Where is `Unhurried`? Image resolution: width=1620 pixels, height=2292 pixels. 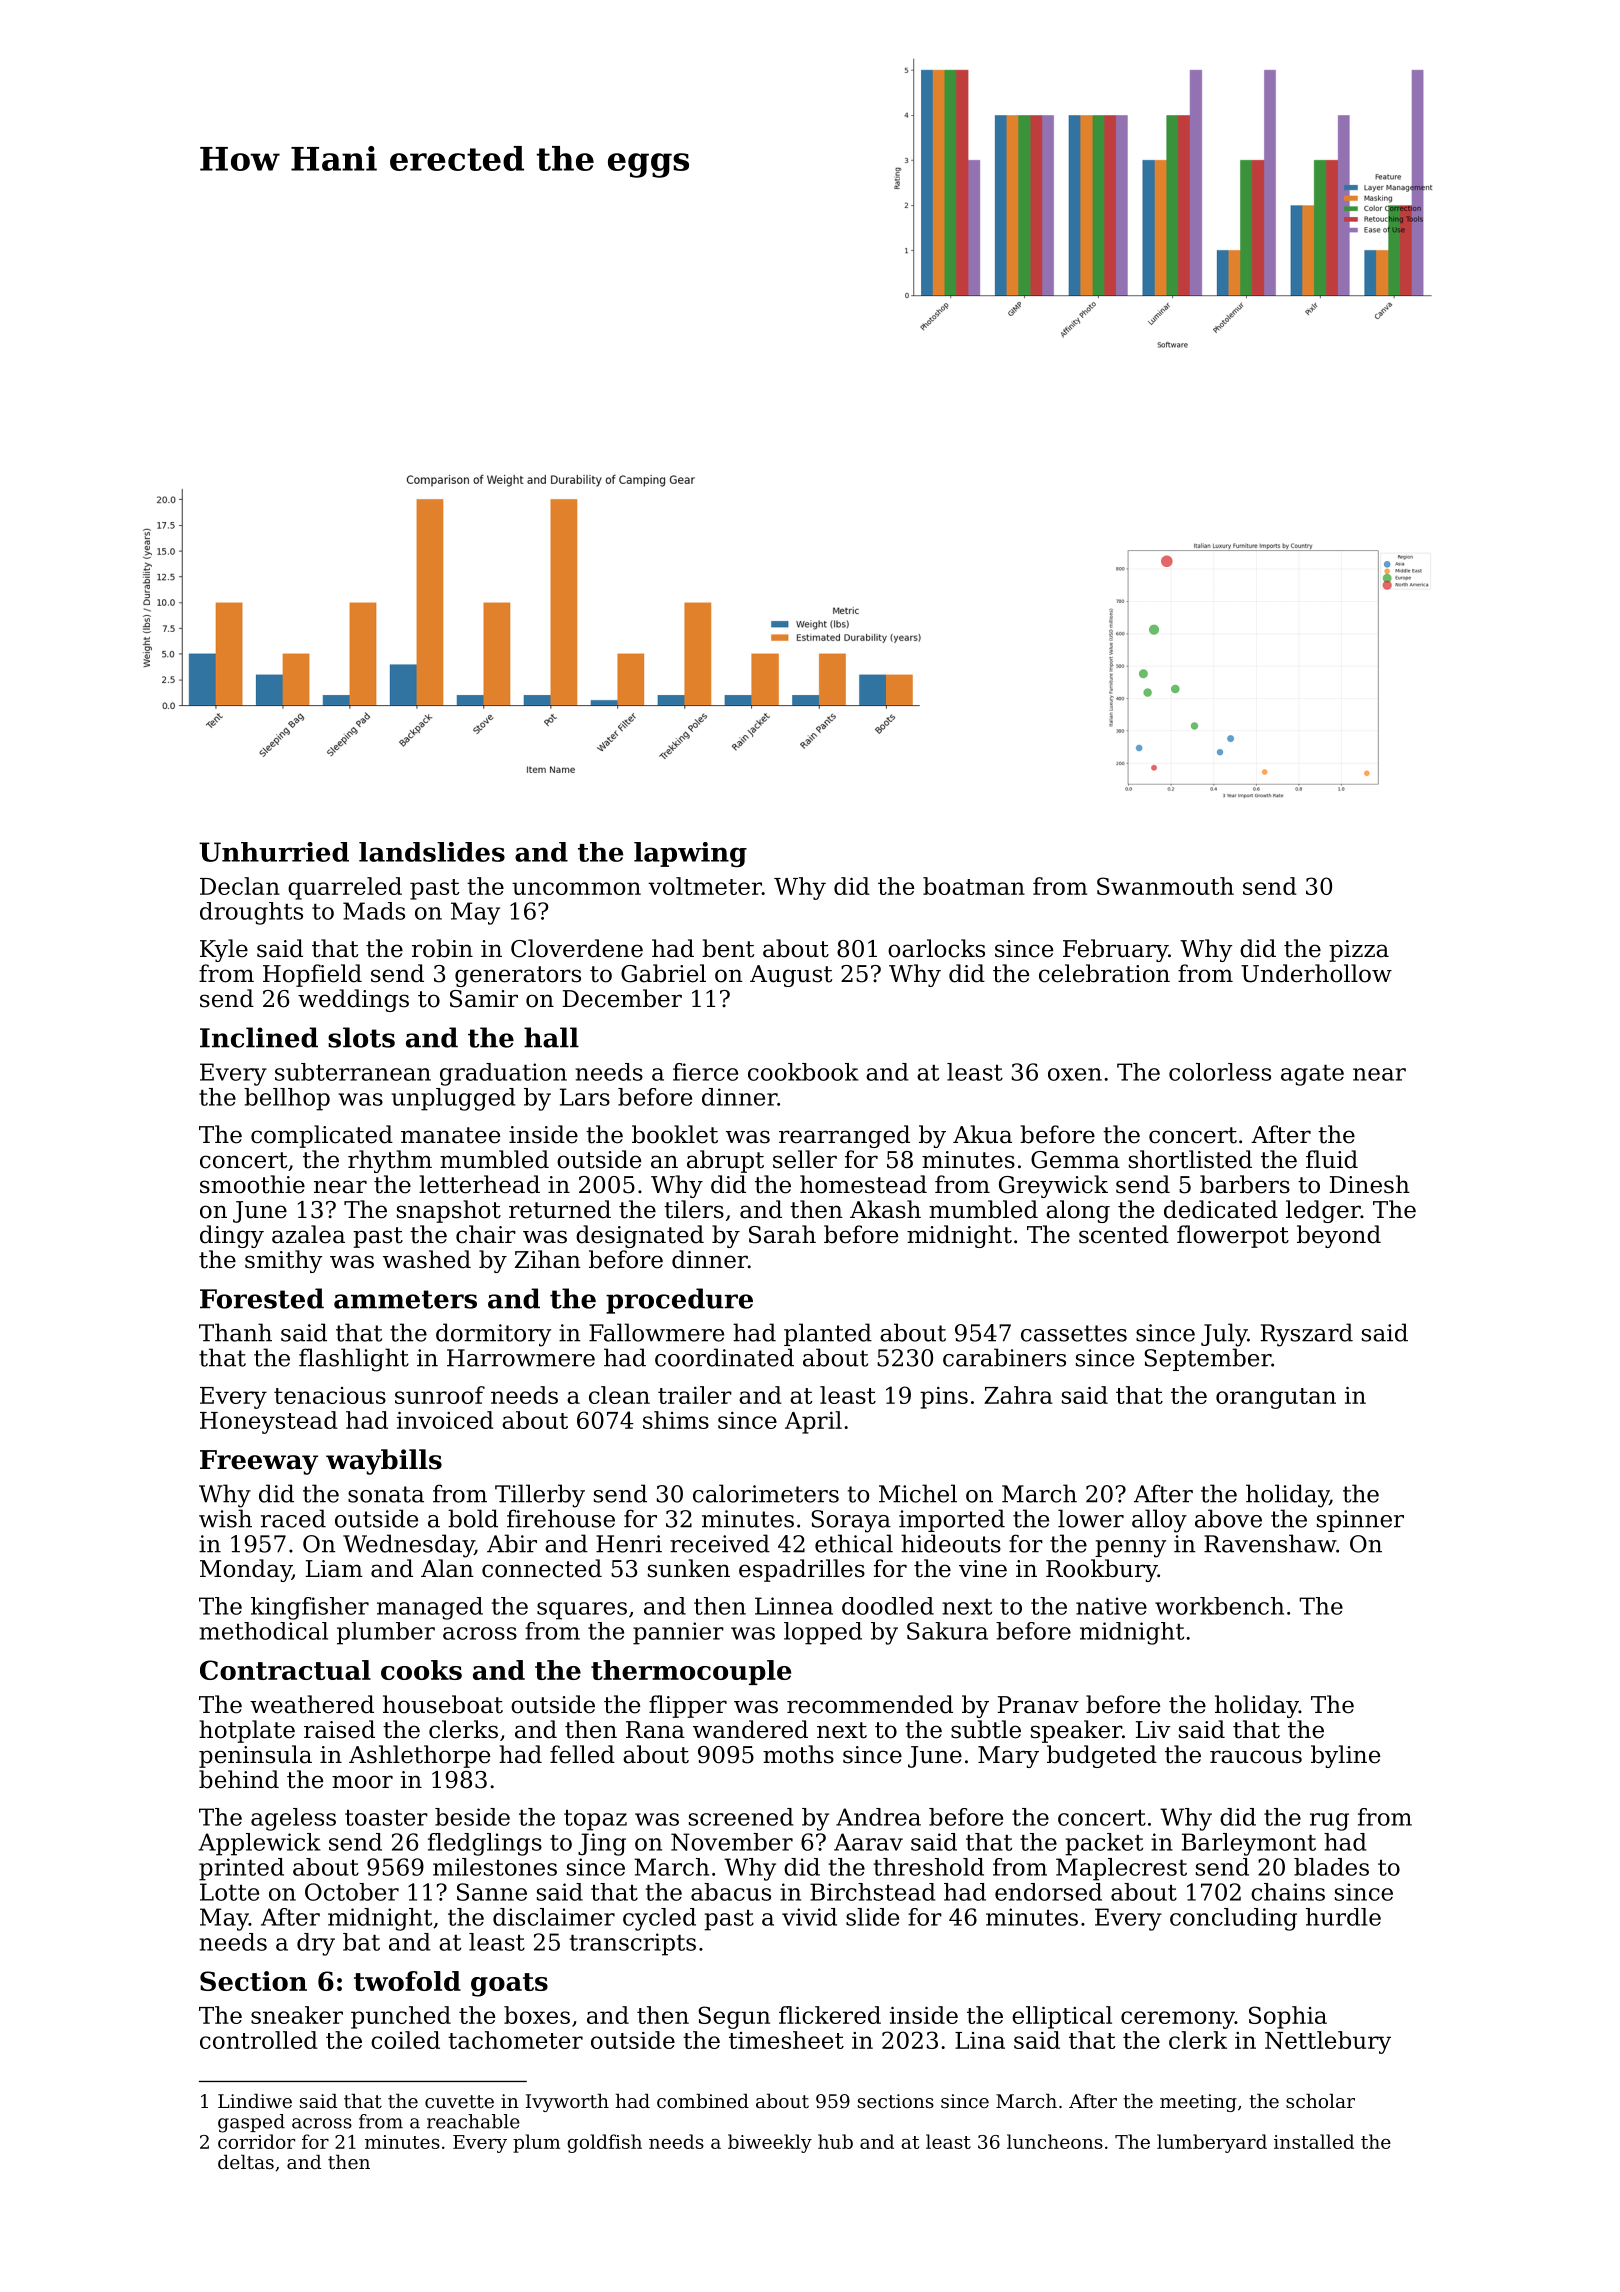 Unhurried is located at coordinates (274, 852).
